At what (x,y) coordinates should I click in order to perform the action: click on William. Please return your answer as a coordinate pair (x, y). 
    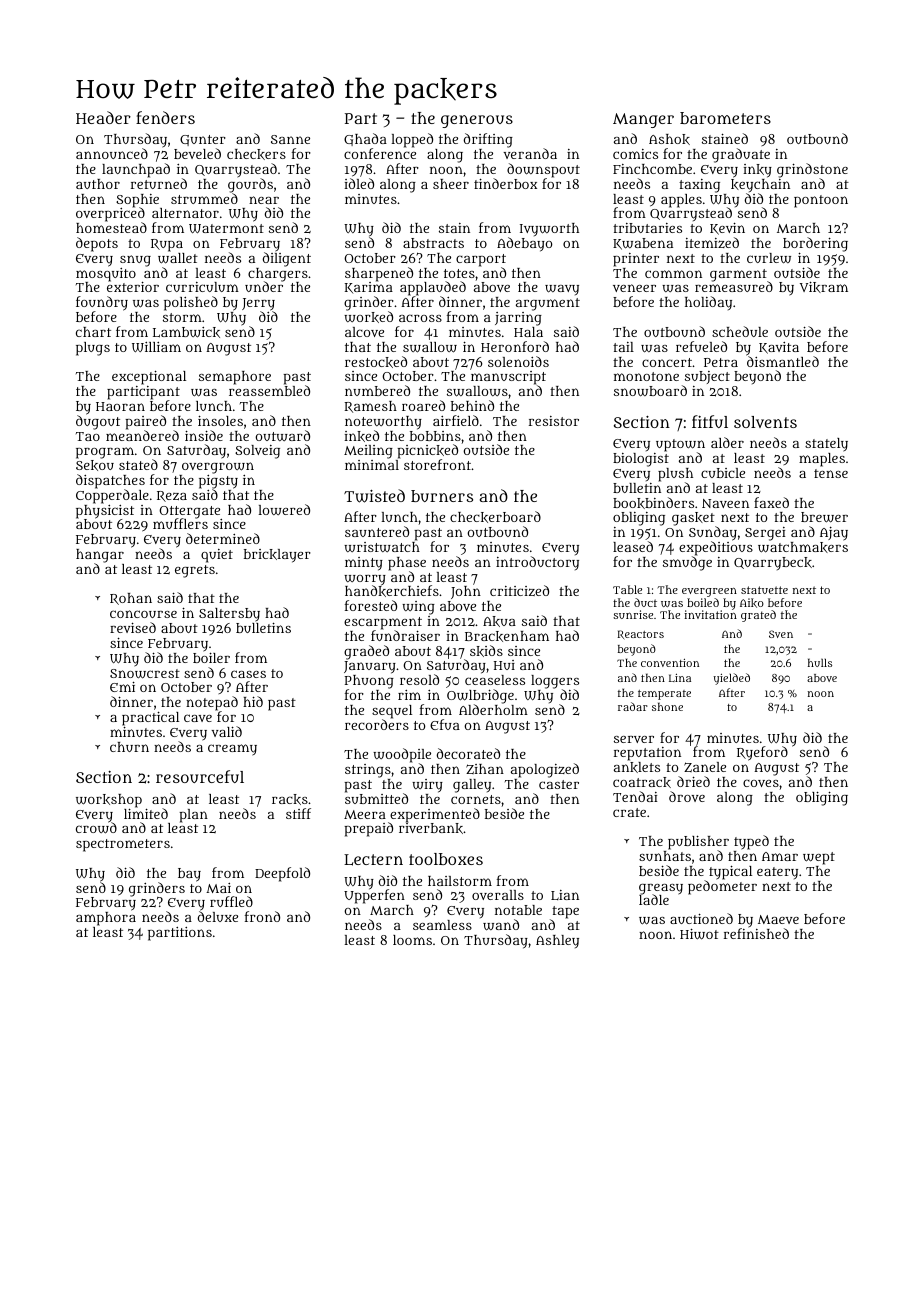
    Looking at the image, I should click on (156, 347).
